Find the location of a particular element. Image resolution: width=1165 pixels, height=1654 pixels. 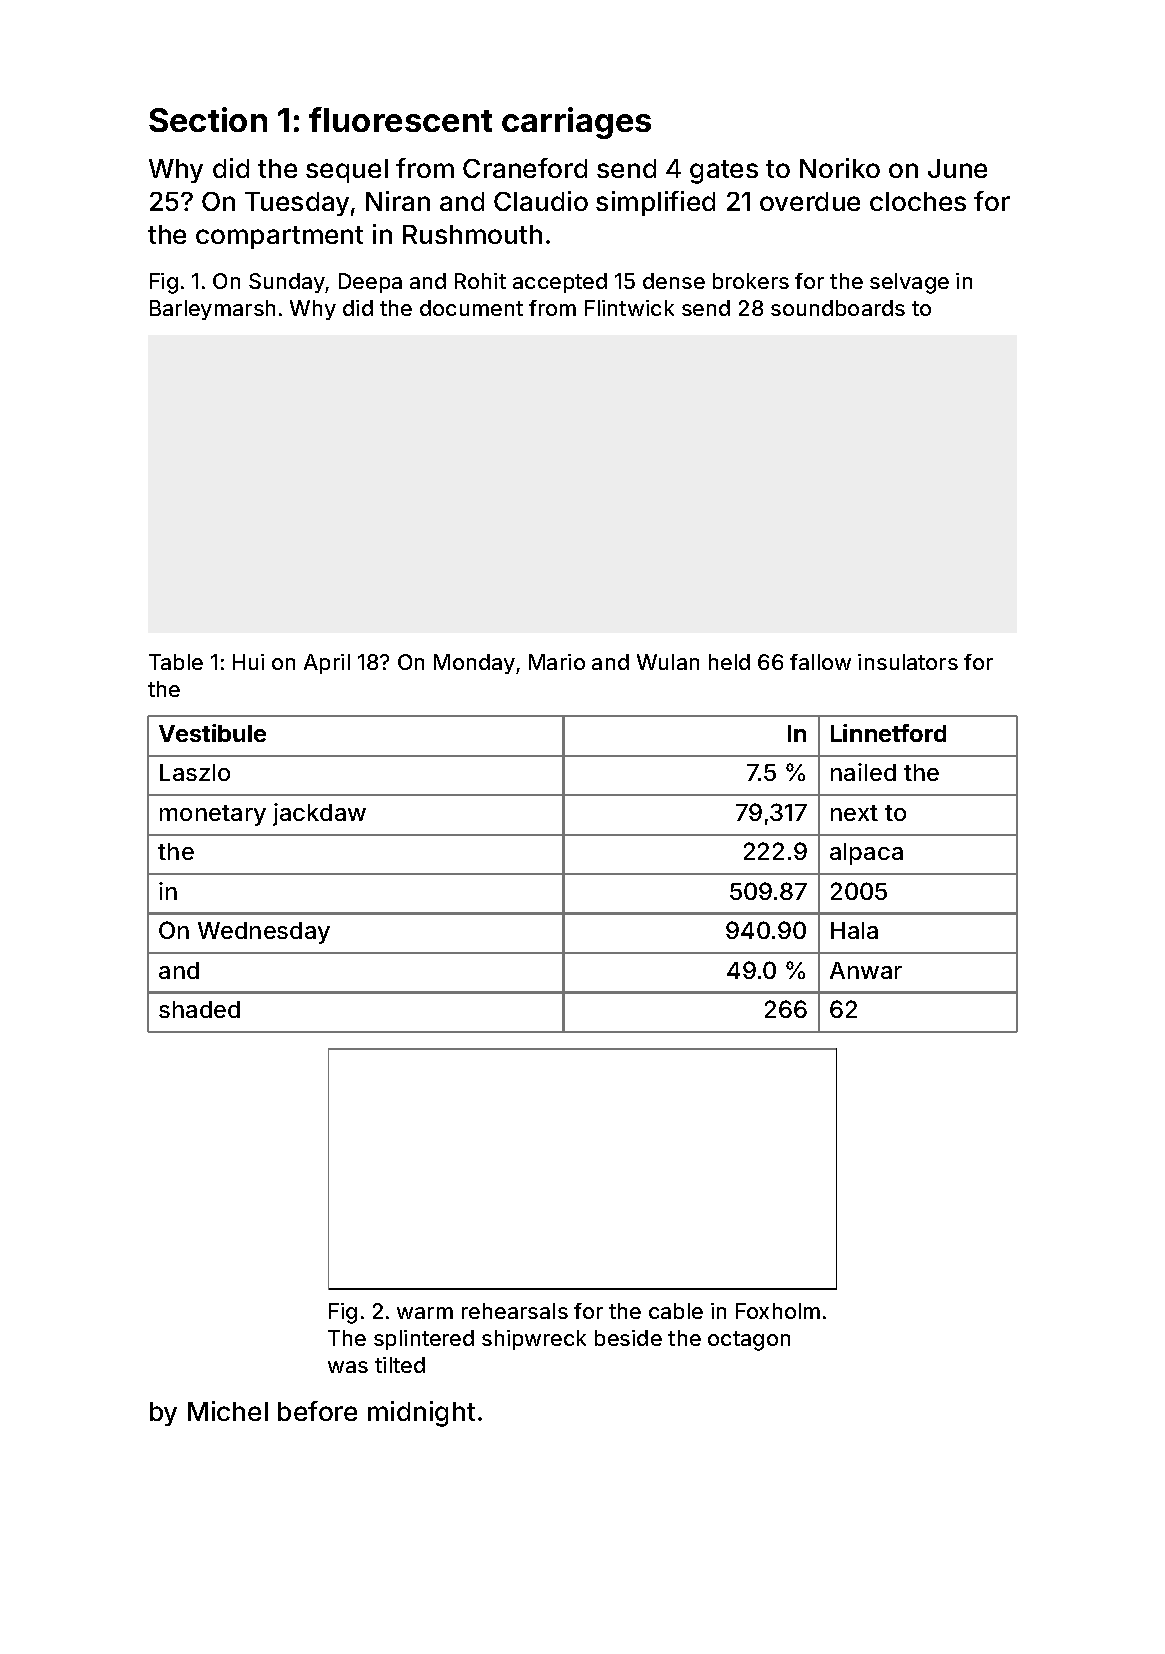

soundboards is located at coordinates (838, 308).
